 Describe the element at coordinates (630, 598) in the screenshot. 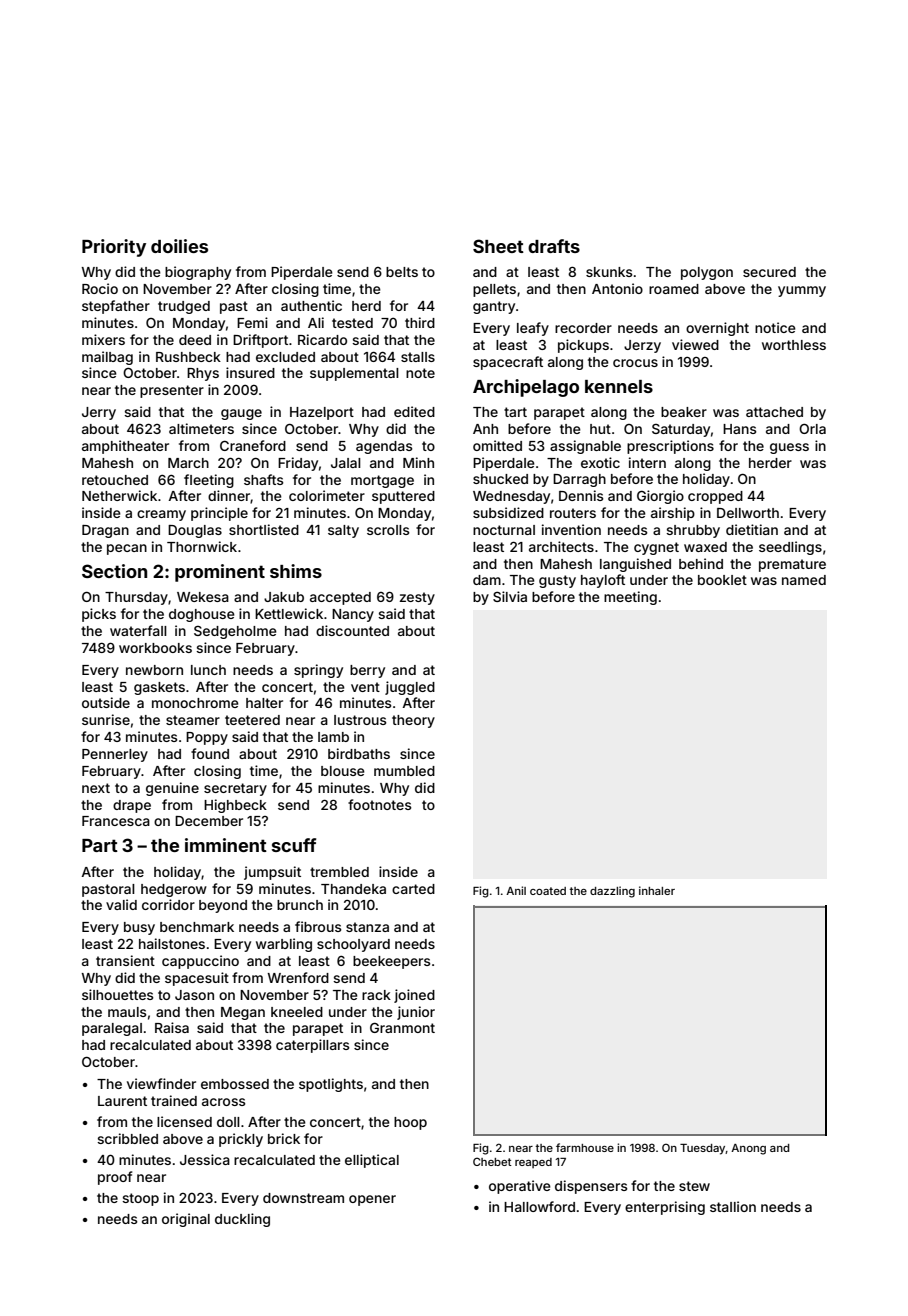

I see `meeting` at that location.
